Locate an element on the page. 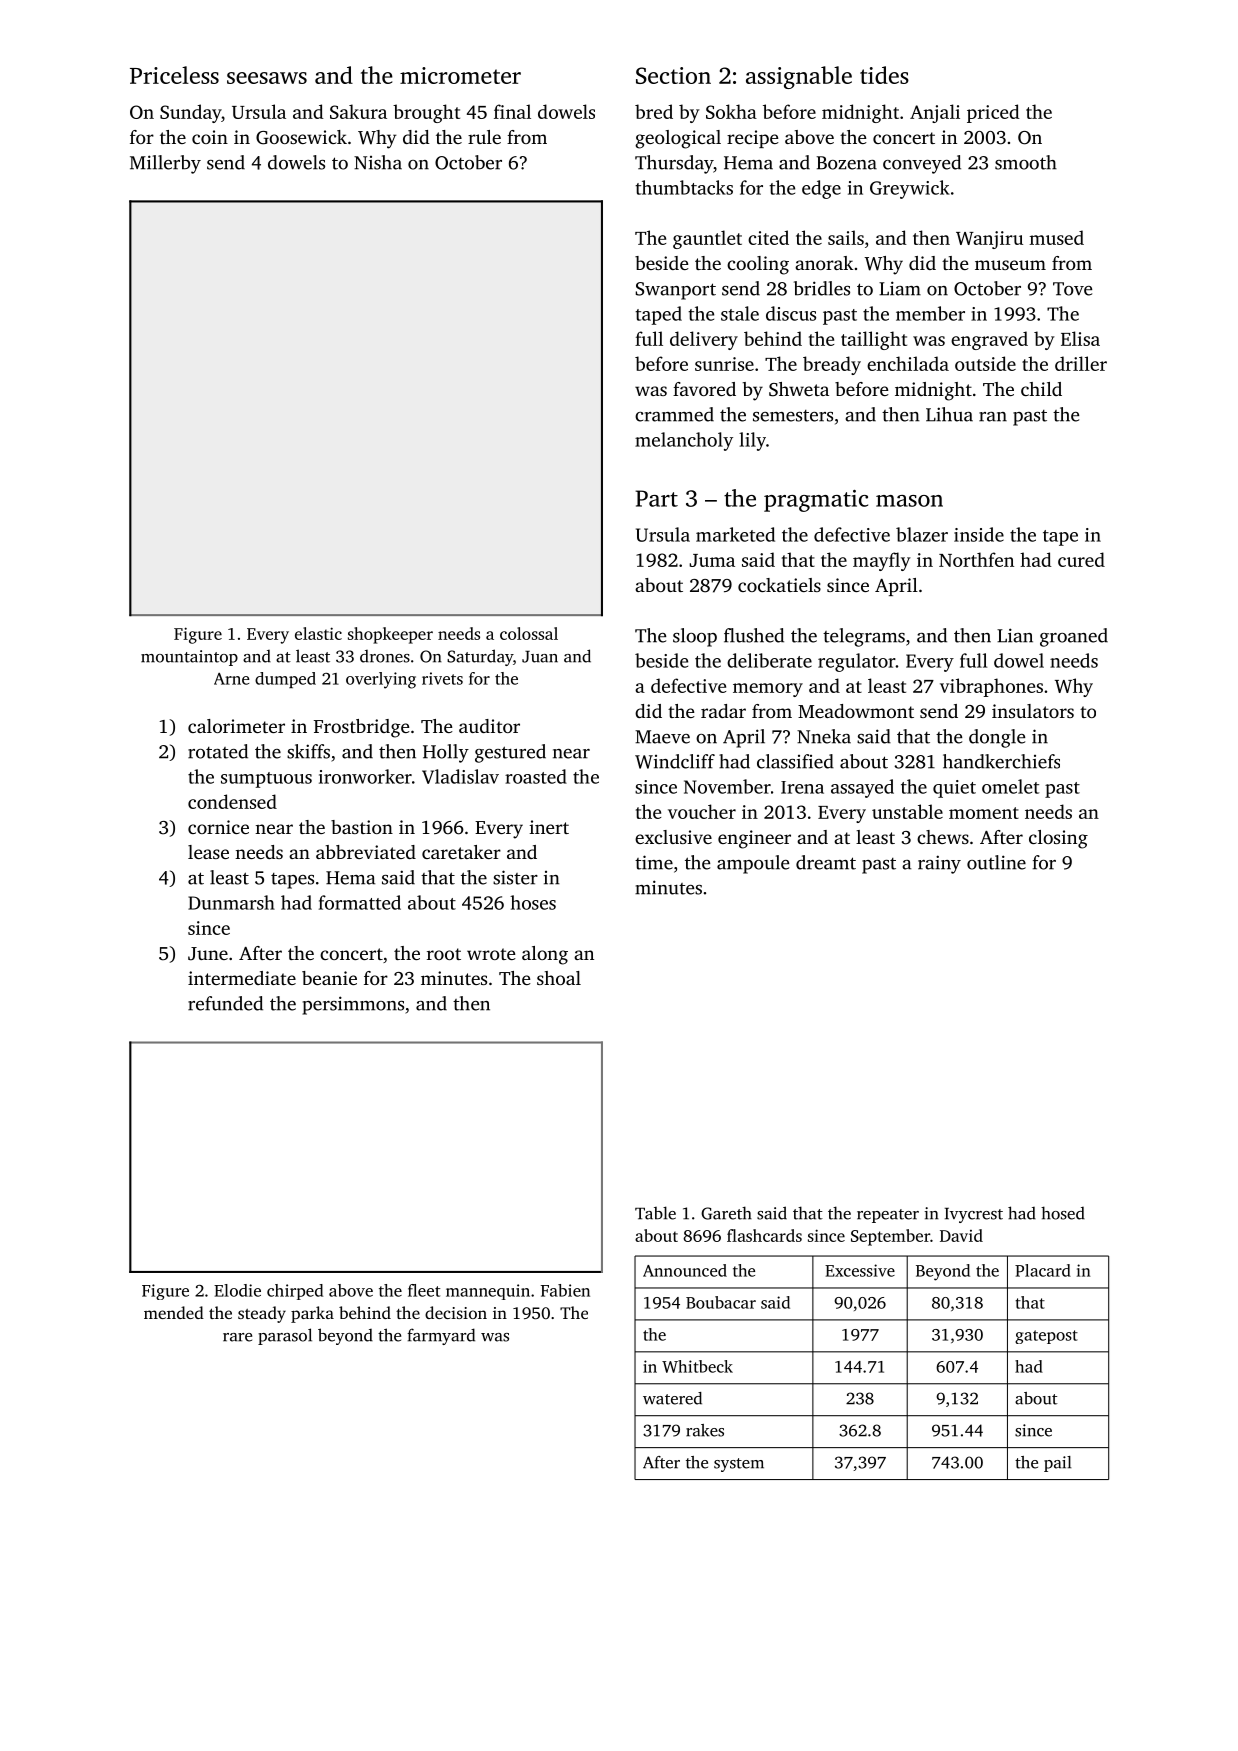  rare is located at coordinates (237, 1337).
